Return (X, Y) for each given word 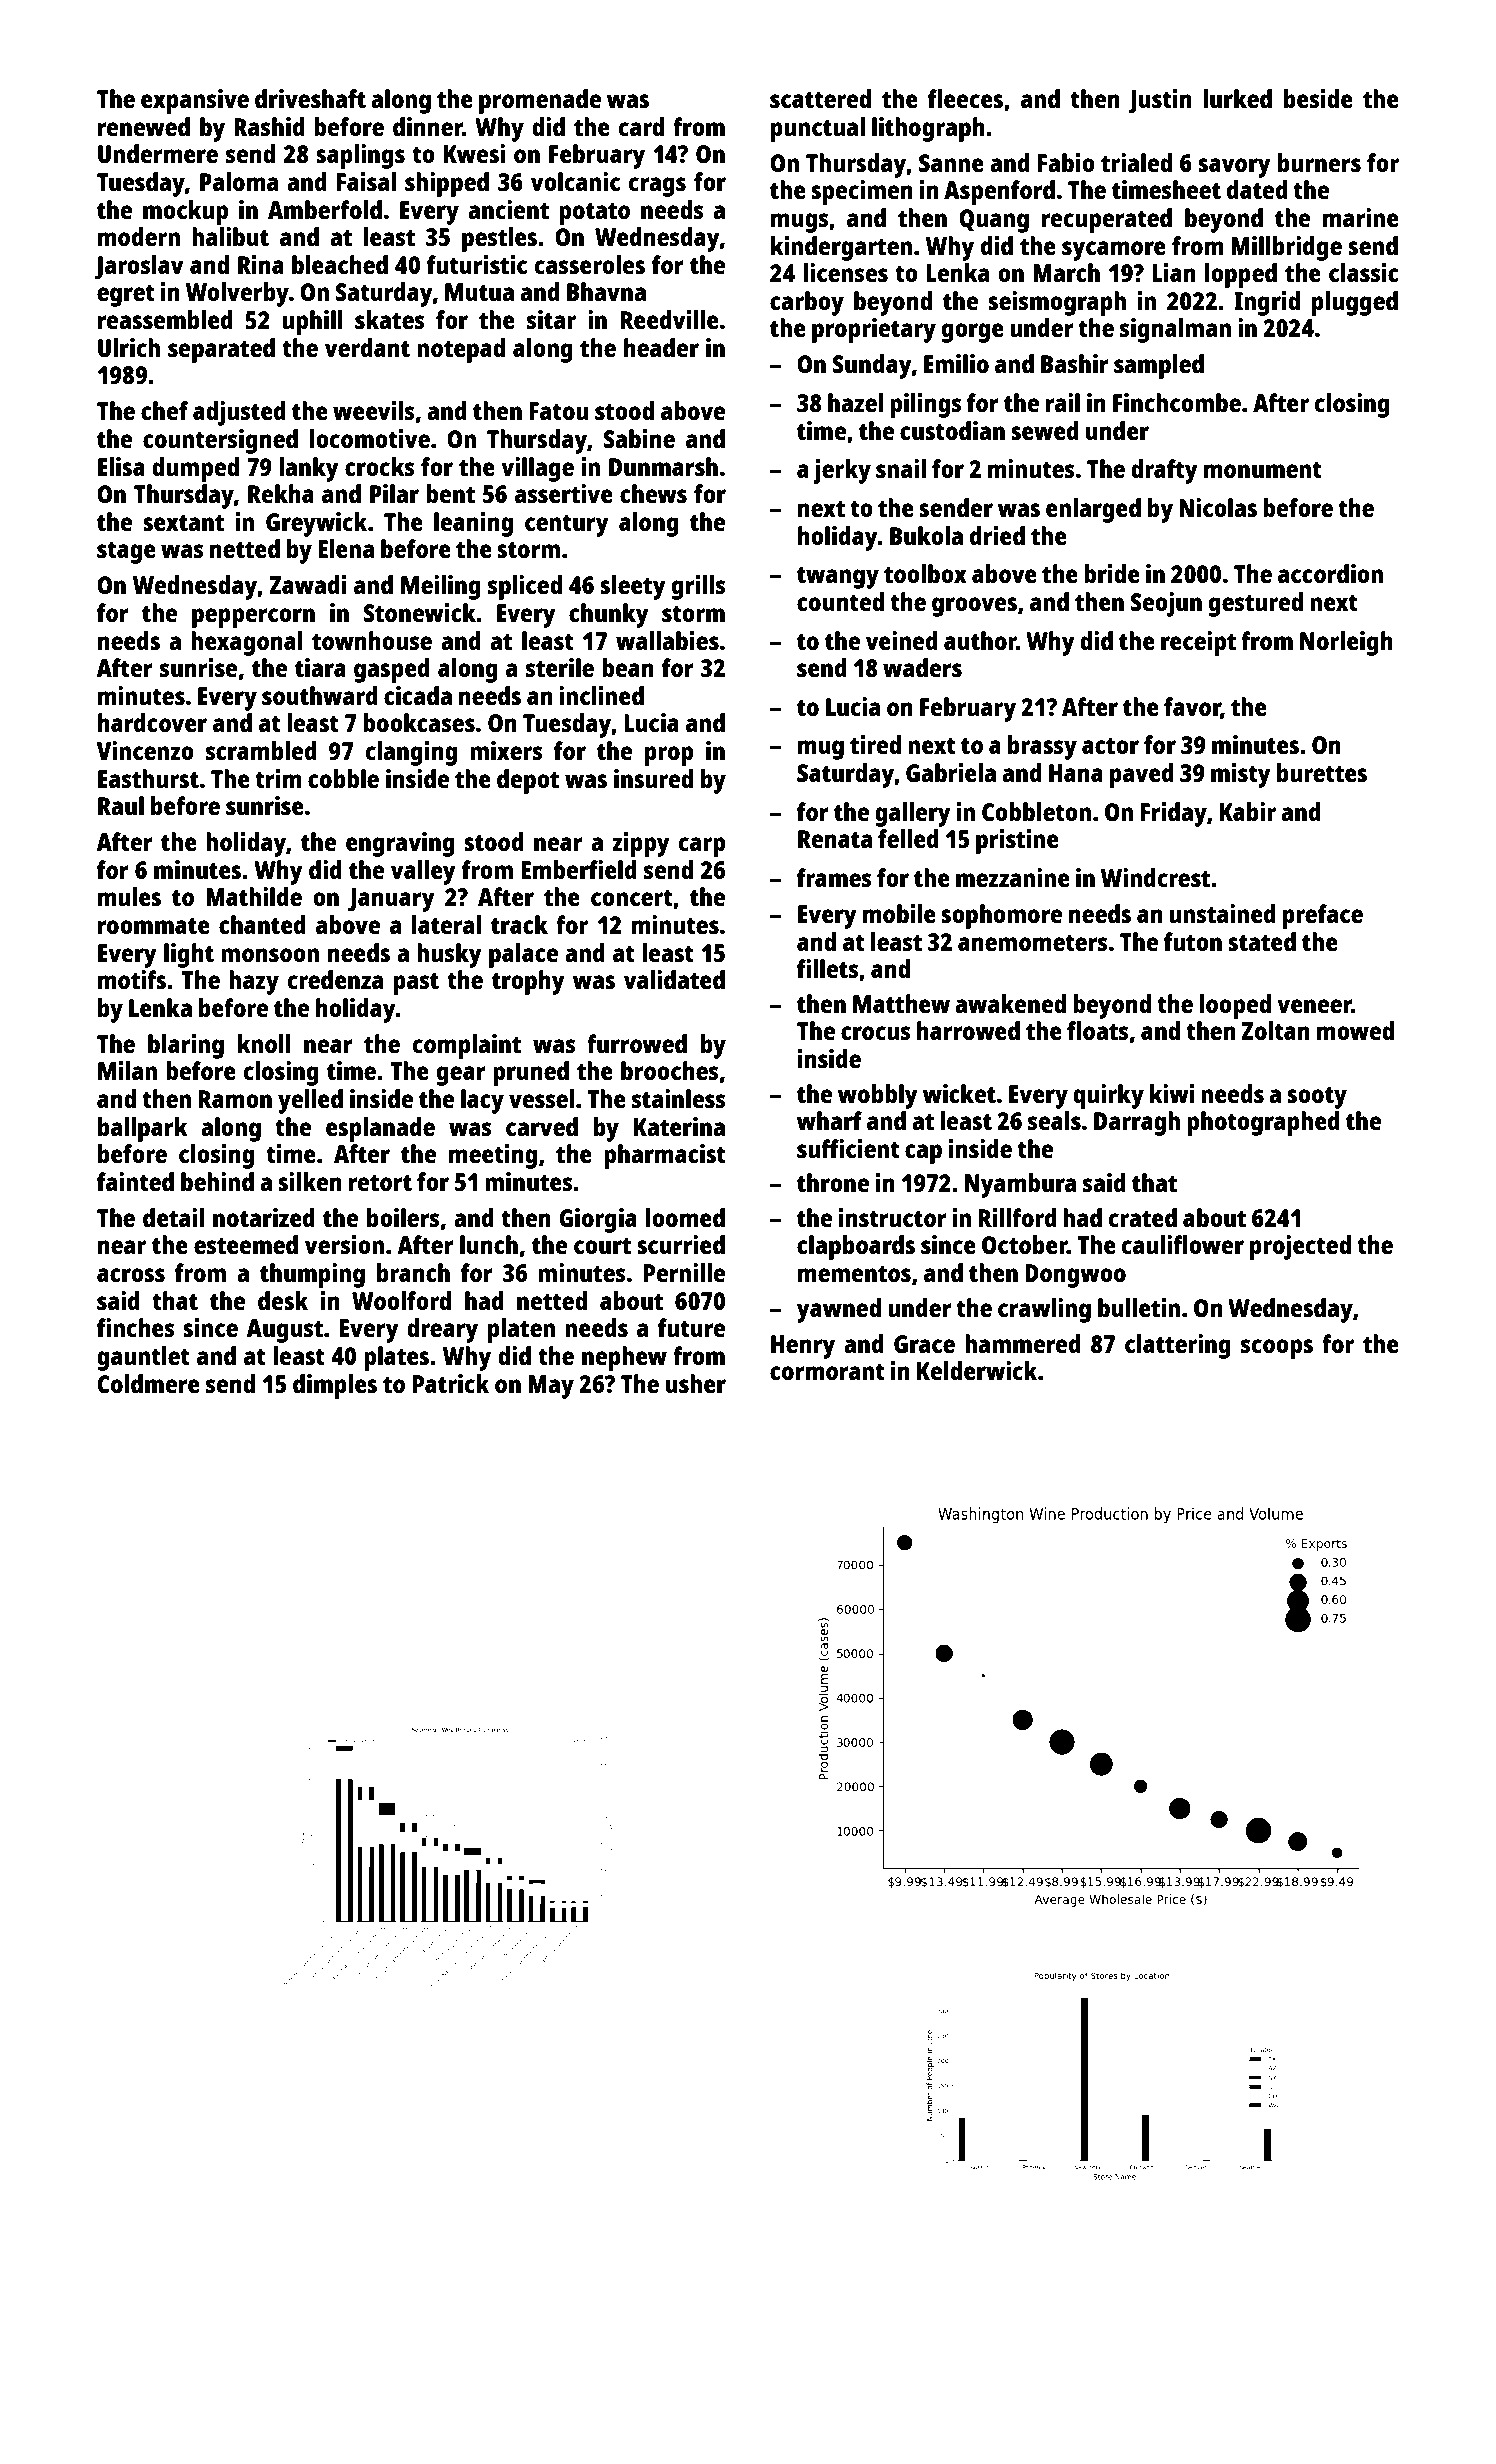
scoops (1277, 1349)
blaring (186, 1046)
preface (1323, 916)
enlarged (1093, 510)
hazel (855, 402)
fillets (828, 968)
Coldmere (148, 1383)
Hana (1076, 773)
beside (1318, 98)
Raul (121, 805)
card (641, 126)
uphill (312, 322)
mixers (506, 750)
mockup (185, 212)
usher (696, 1383)
